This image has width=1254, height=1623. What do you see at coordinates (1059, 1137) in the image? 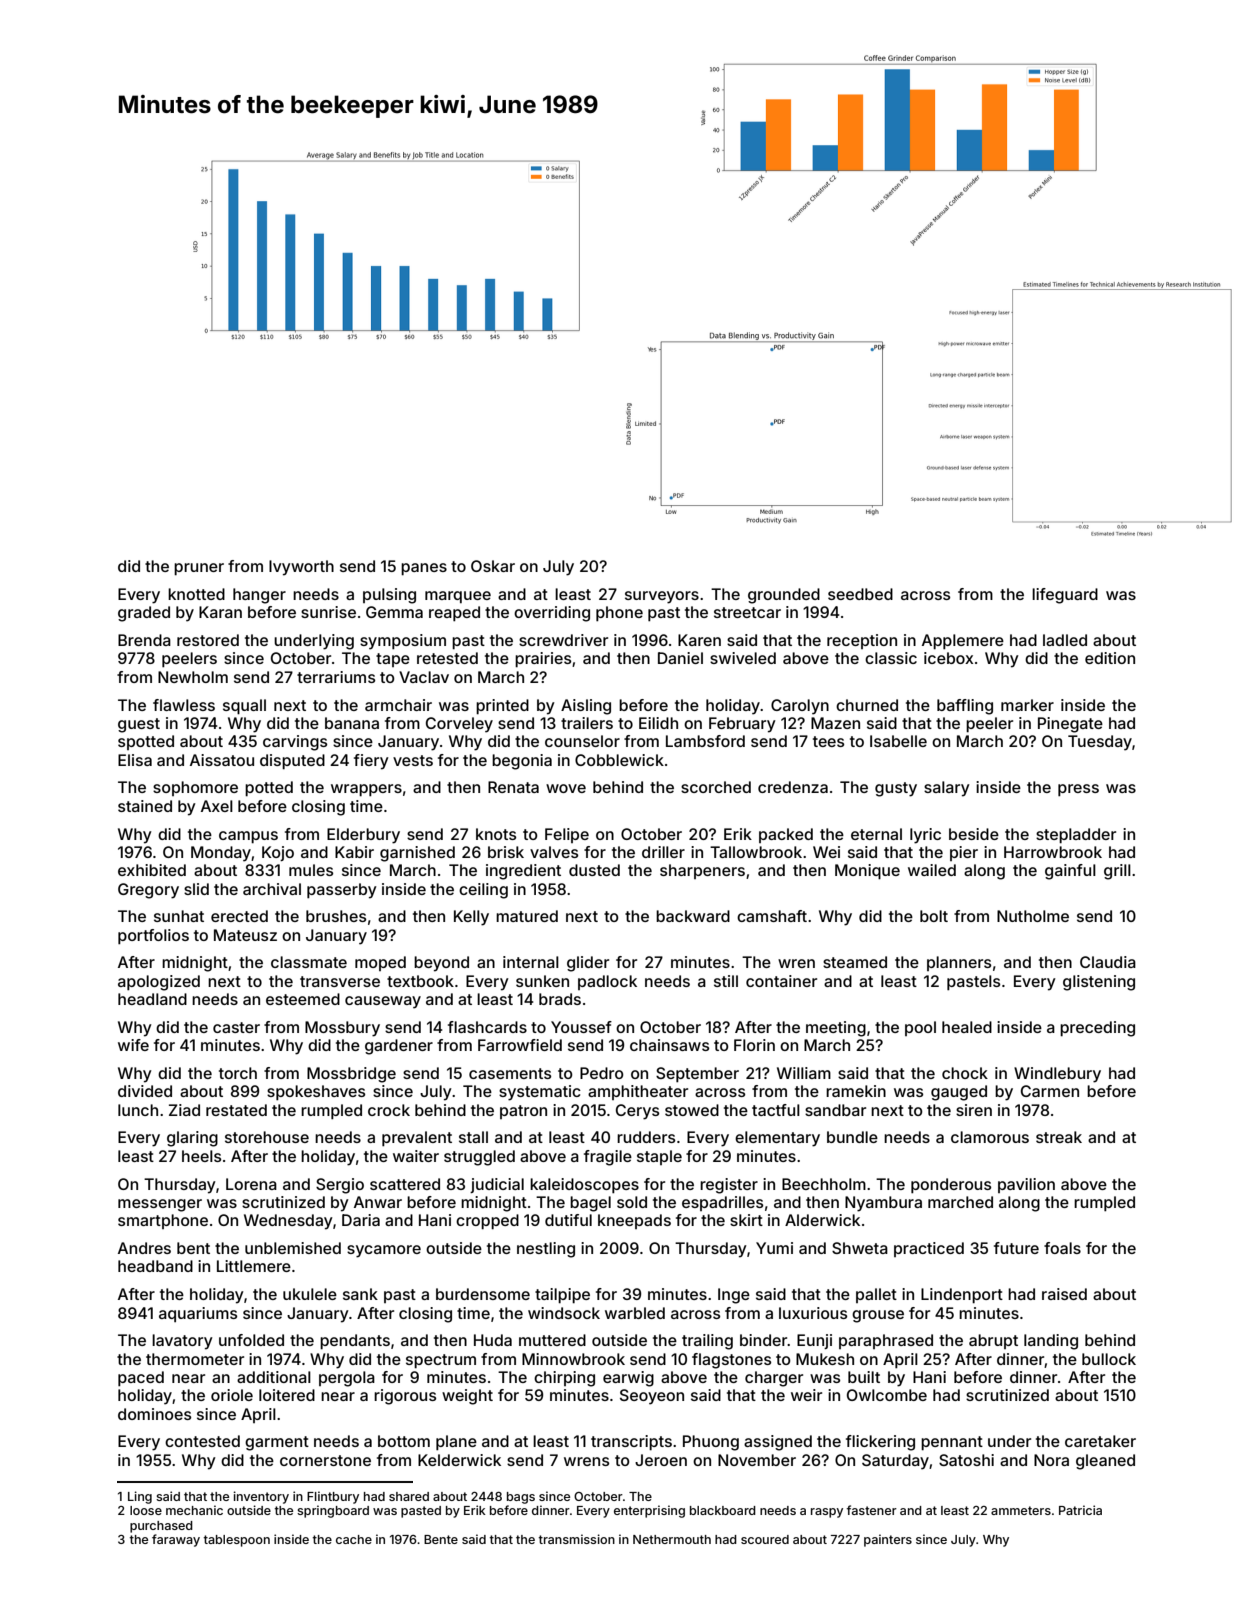
I see `streak` at bounding box center [1059, 1137].
